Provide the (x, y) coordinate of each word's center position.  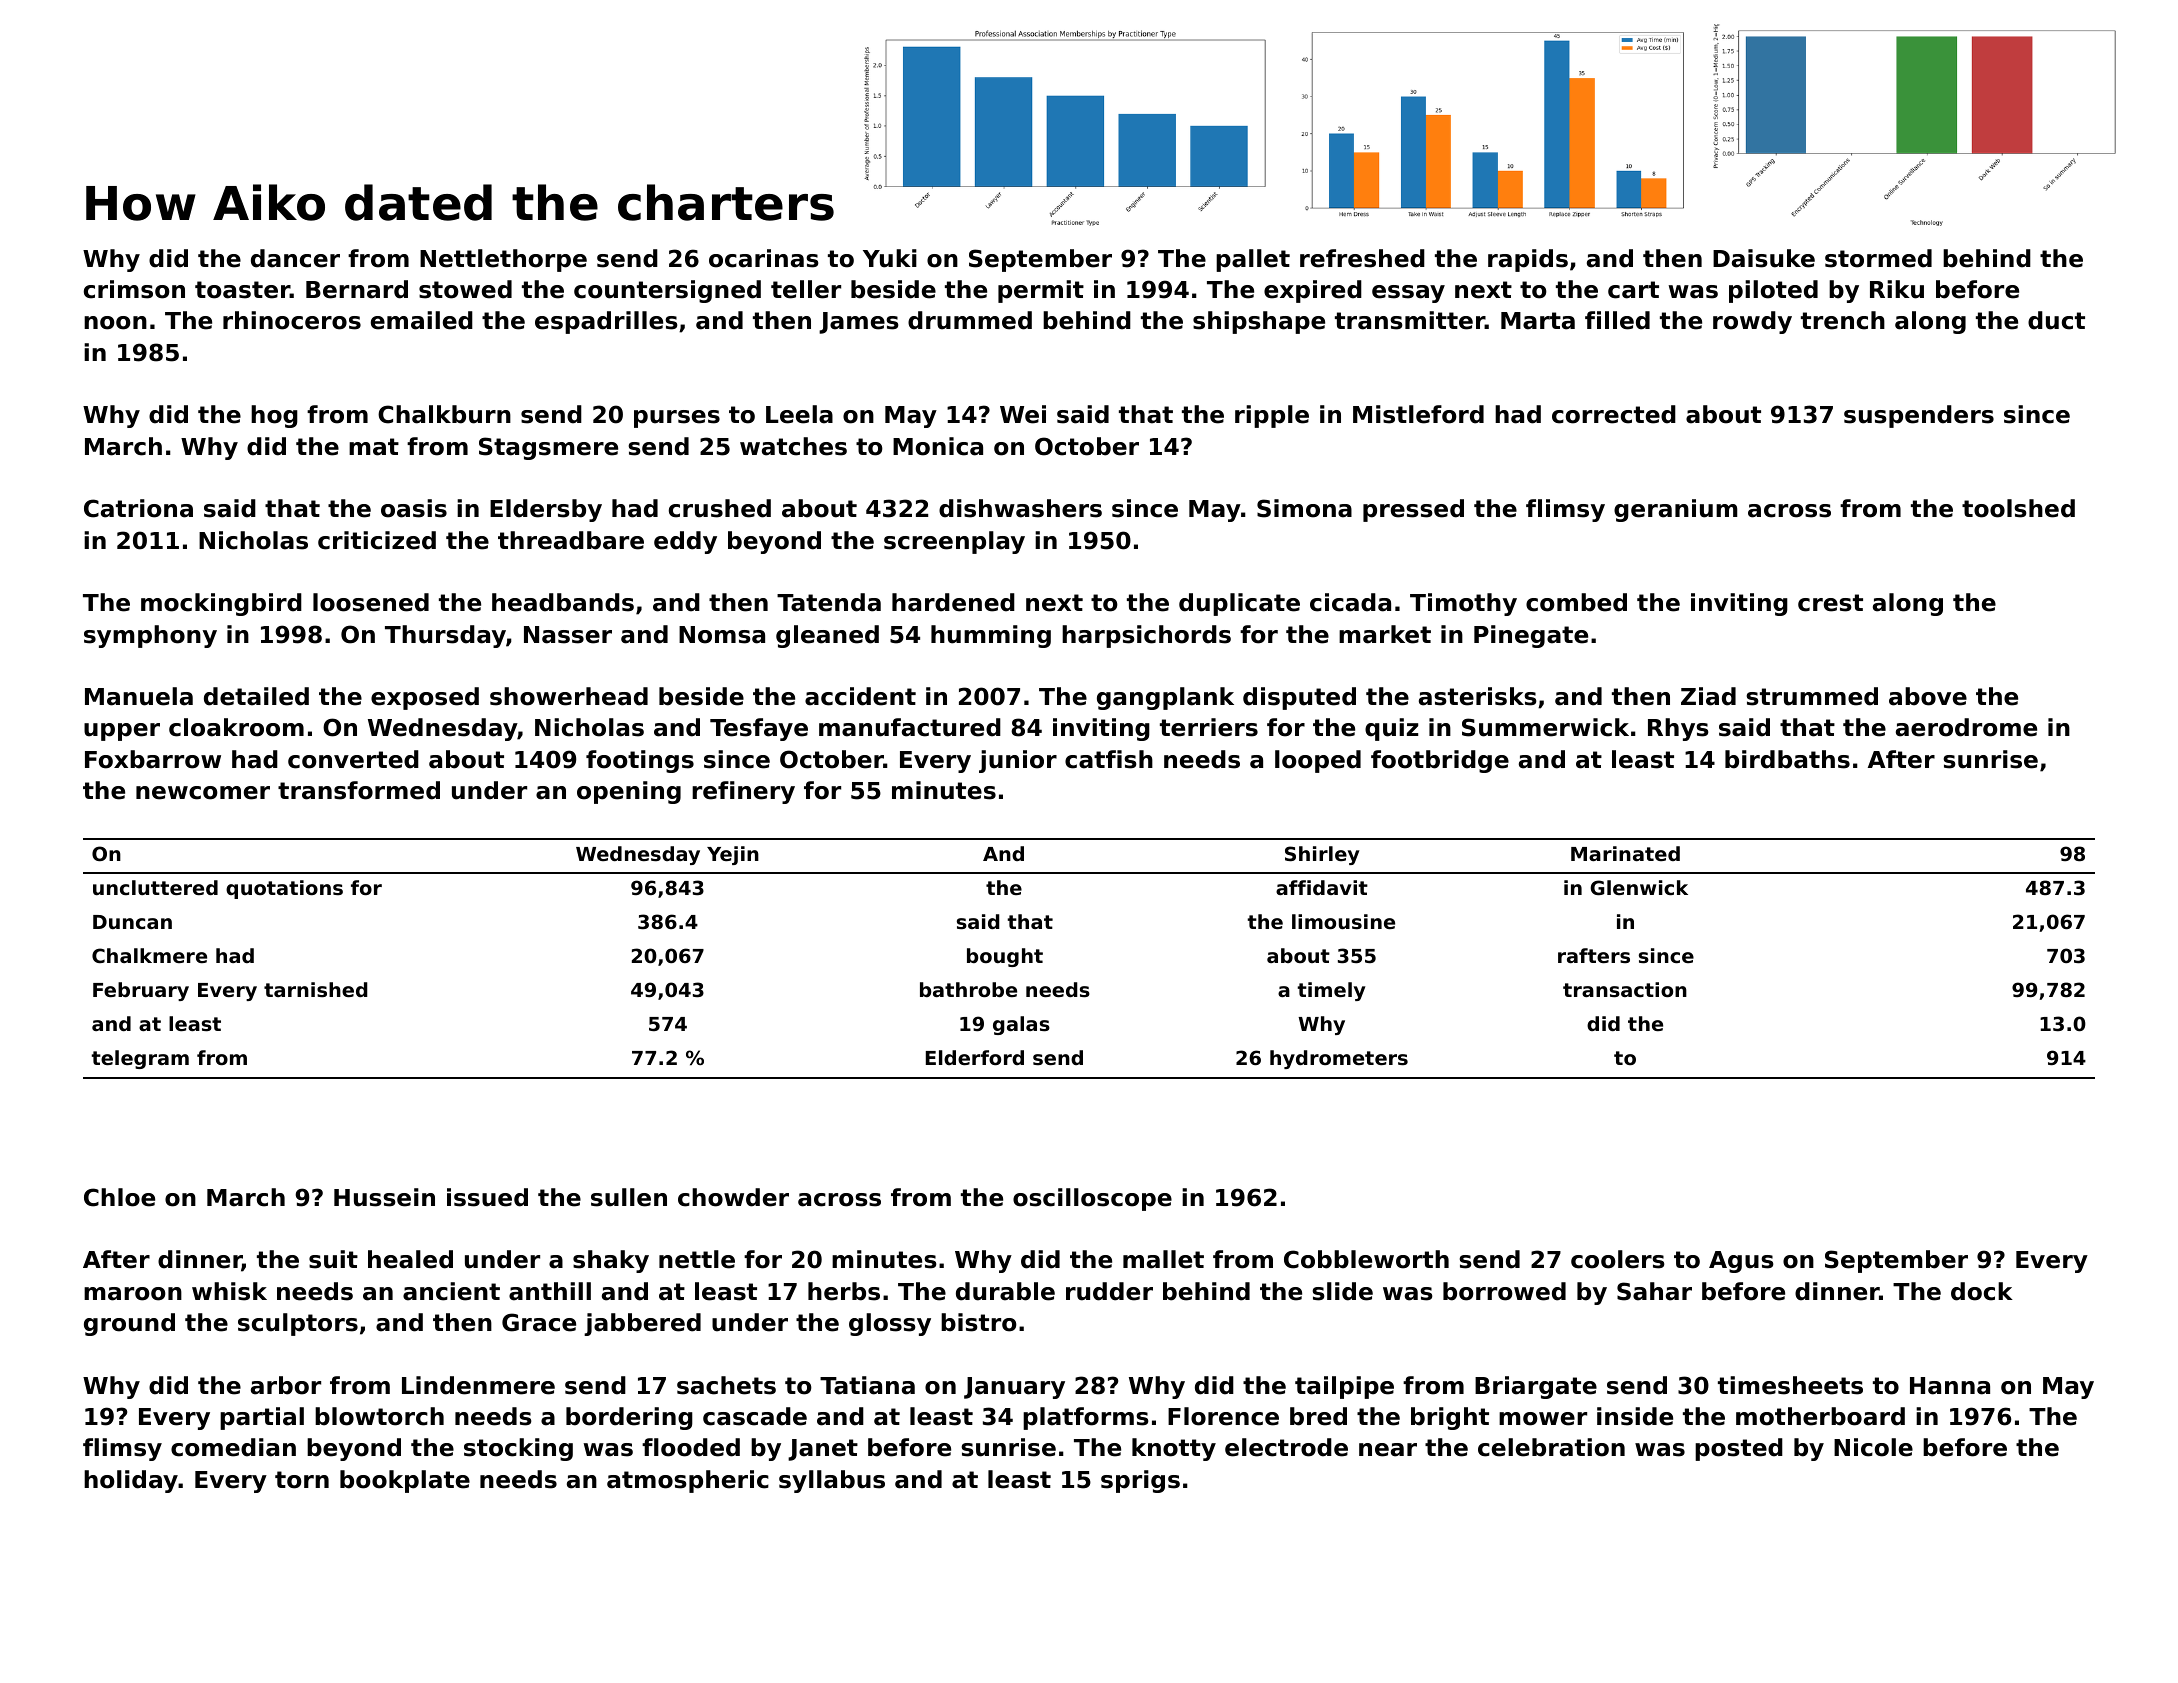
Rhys (1678, 729)
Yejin (733, 855)
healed (410, 1259)
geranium (1676, 510)
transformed (359, 790)
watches (793, 446)
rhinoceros (292, 320)
